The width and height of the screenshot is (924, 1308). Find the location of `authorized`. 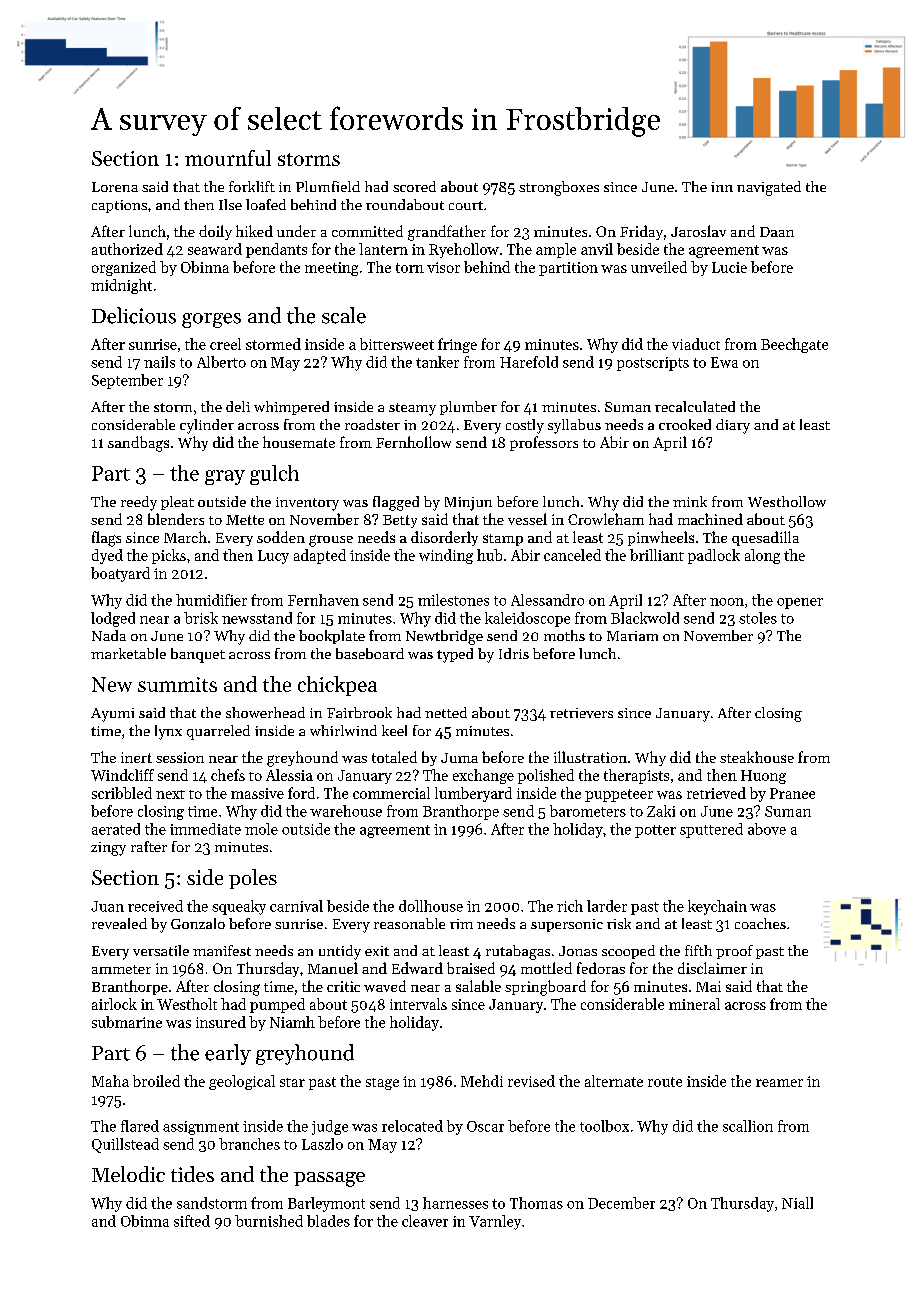

authorized is located at coordinates (127, 249).
